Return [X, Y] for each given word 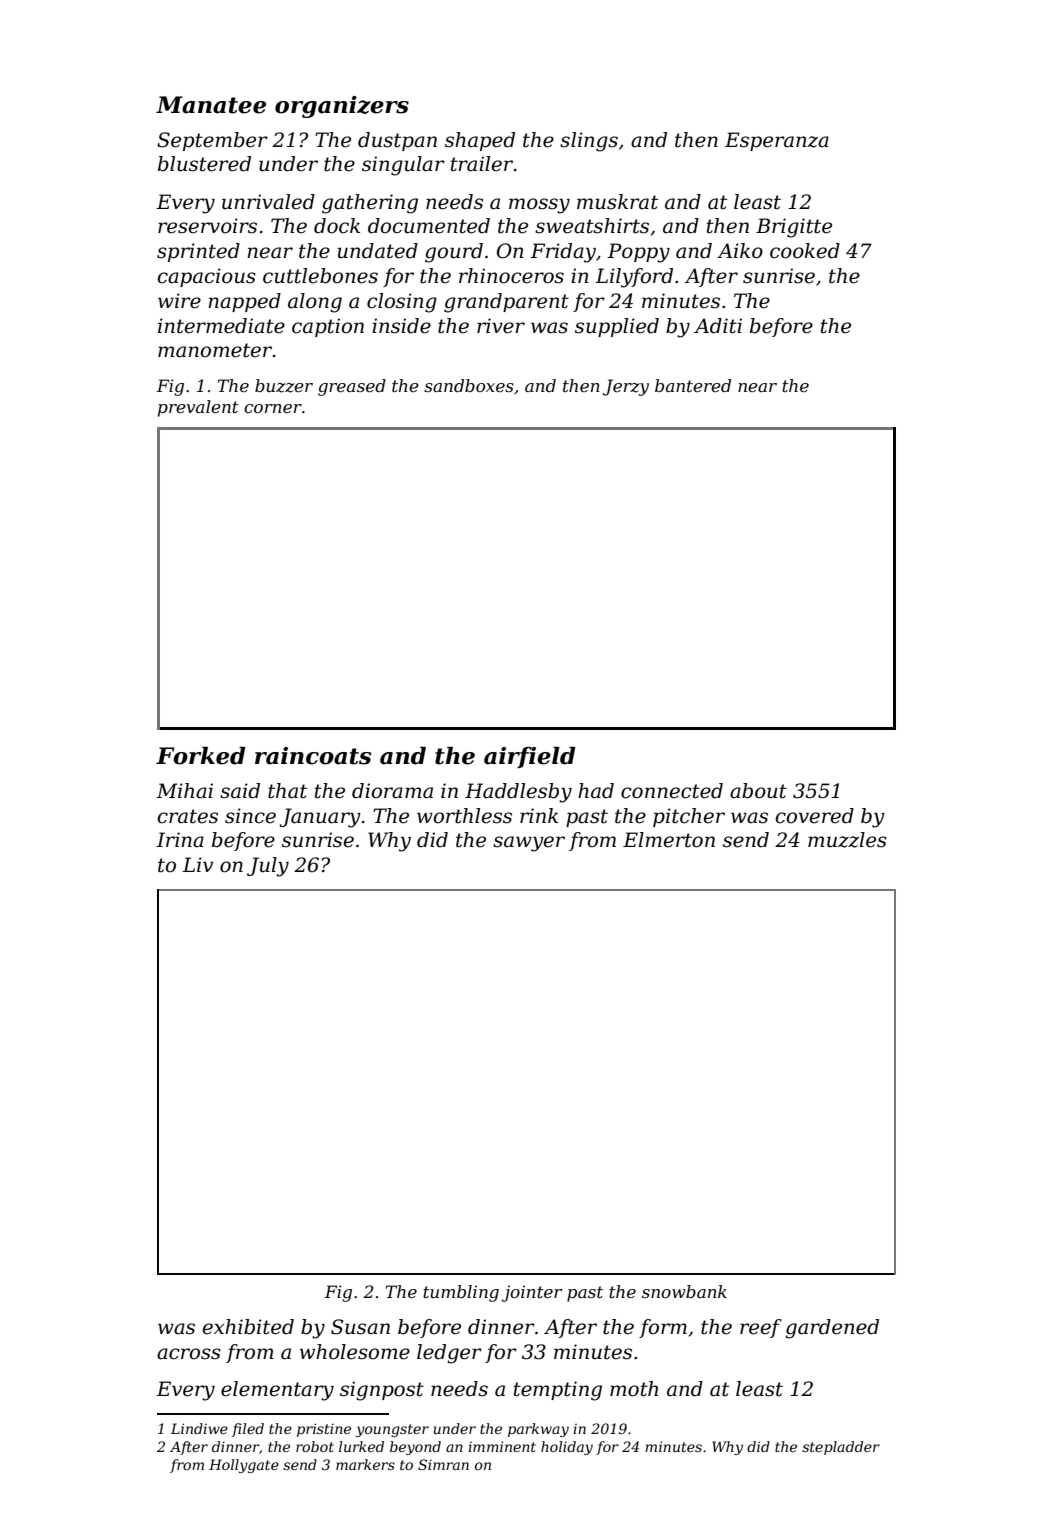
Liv [197, 864]
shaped [480, 141]
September [212, 141]
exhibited [248, 1327]
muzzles [847, 840]
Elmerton [669, 840]
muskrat [617, 202]
